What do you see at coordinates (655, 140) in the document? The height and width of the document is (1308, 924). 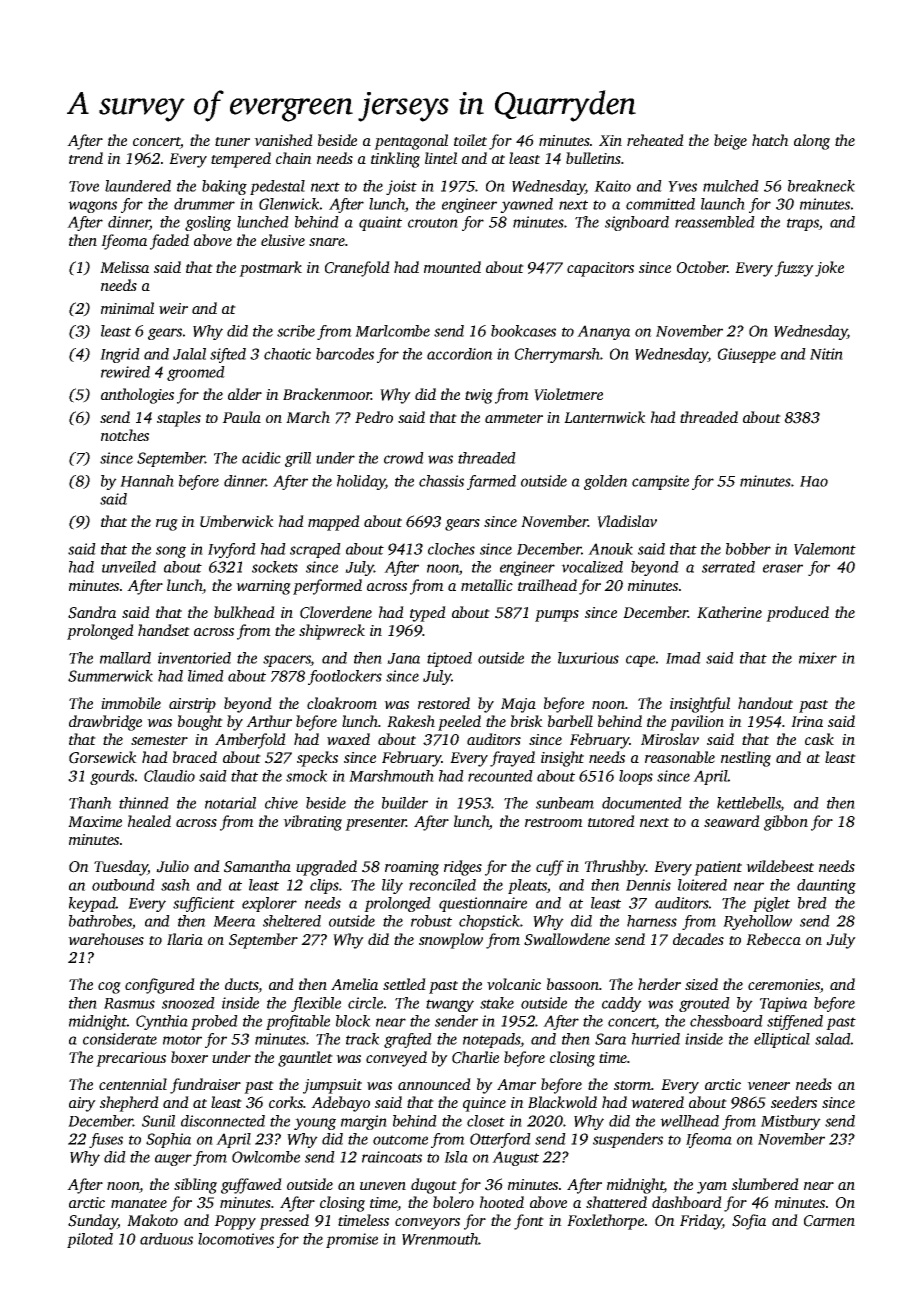 I see `reheated` at bounding box center [655, 140].
